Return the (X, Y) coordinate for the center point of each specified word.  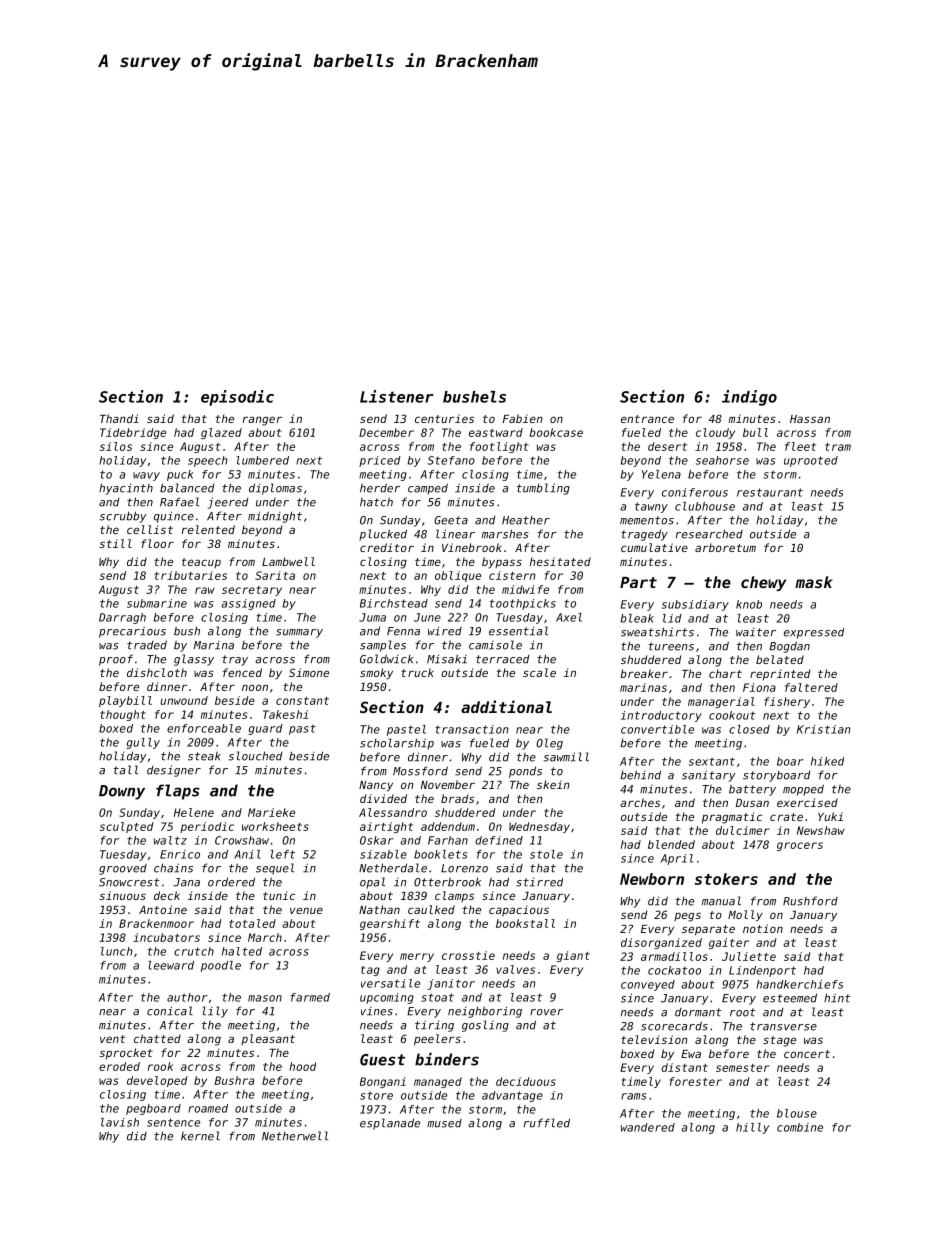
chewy (763, 583)
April (677, 859)
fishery (787, 702)
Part (638, 582)
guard (266, 729)
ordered (231, 882)
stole (546, 854)
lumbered (262, 460)
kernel (200, 1136)
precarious (132, 632)
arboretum (725, 547)
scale (539, 672)
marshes (505, 534)
